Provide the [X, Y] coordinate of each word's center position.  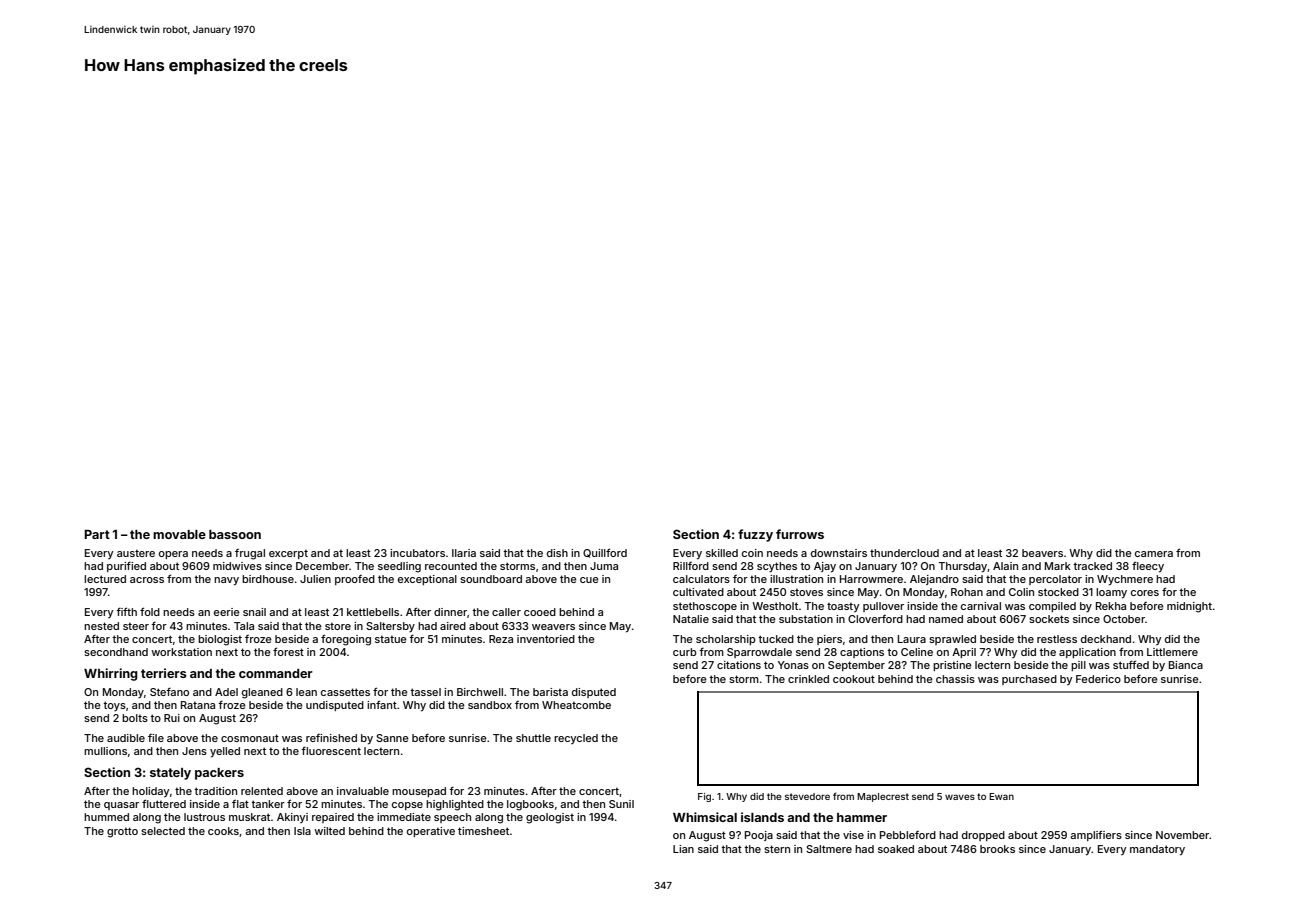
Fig [704, 797]
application [1087, 653]
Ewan [1001, 796]
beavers [1042, 553]
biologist [220, 640]
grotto [122, 832]
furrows [800, 534]
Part [97, 534]
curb [685, 652]
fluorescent [331, 751]
